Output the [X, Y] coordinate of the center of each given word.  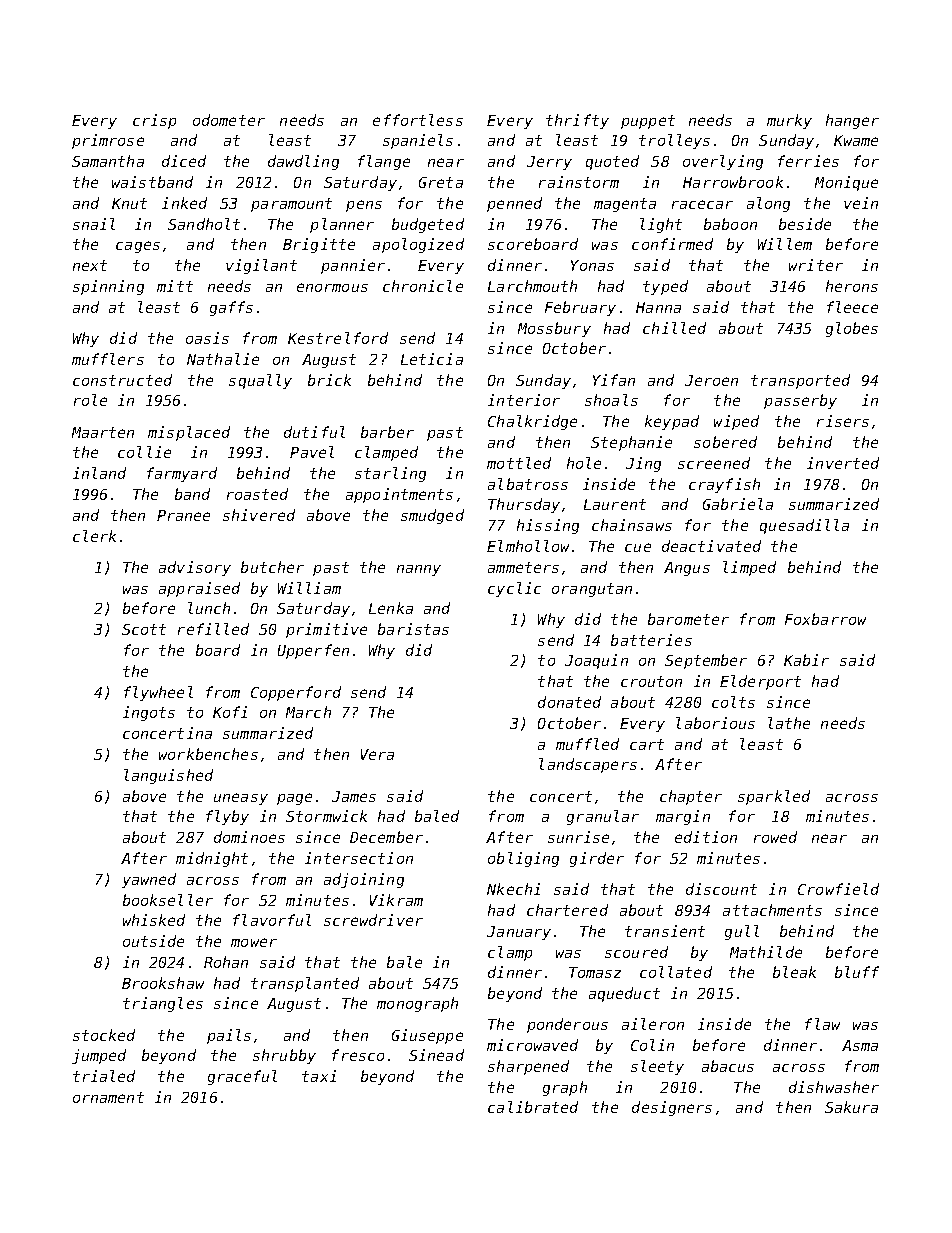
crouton [651, 681]
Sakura [851, 1107]
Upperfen [313, 651]
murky [789, 121]
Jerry [549, 163]
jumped [99, 1056]
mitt [175, 286]
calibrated [533, 1107]
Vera [377, 754]
